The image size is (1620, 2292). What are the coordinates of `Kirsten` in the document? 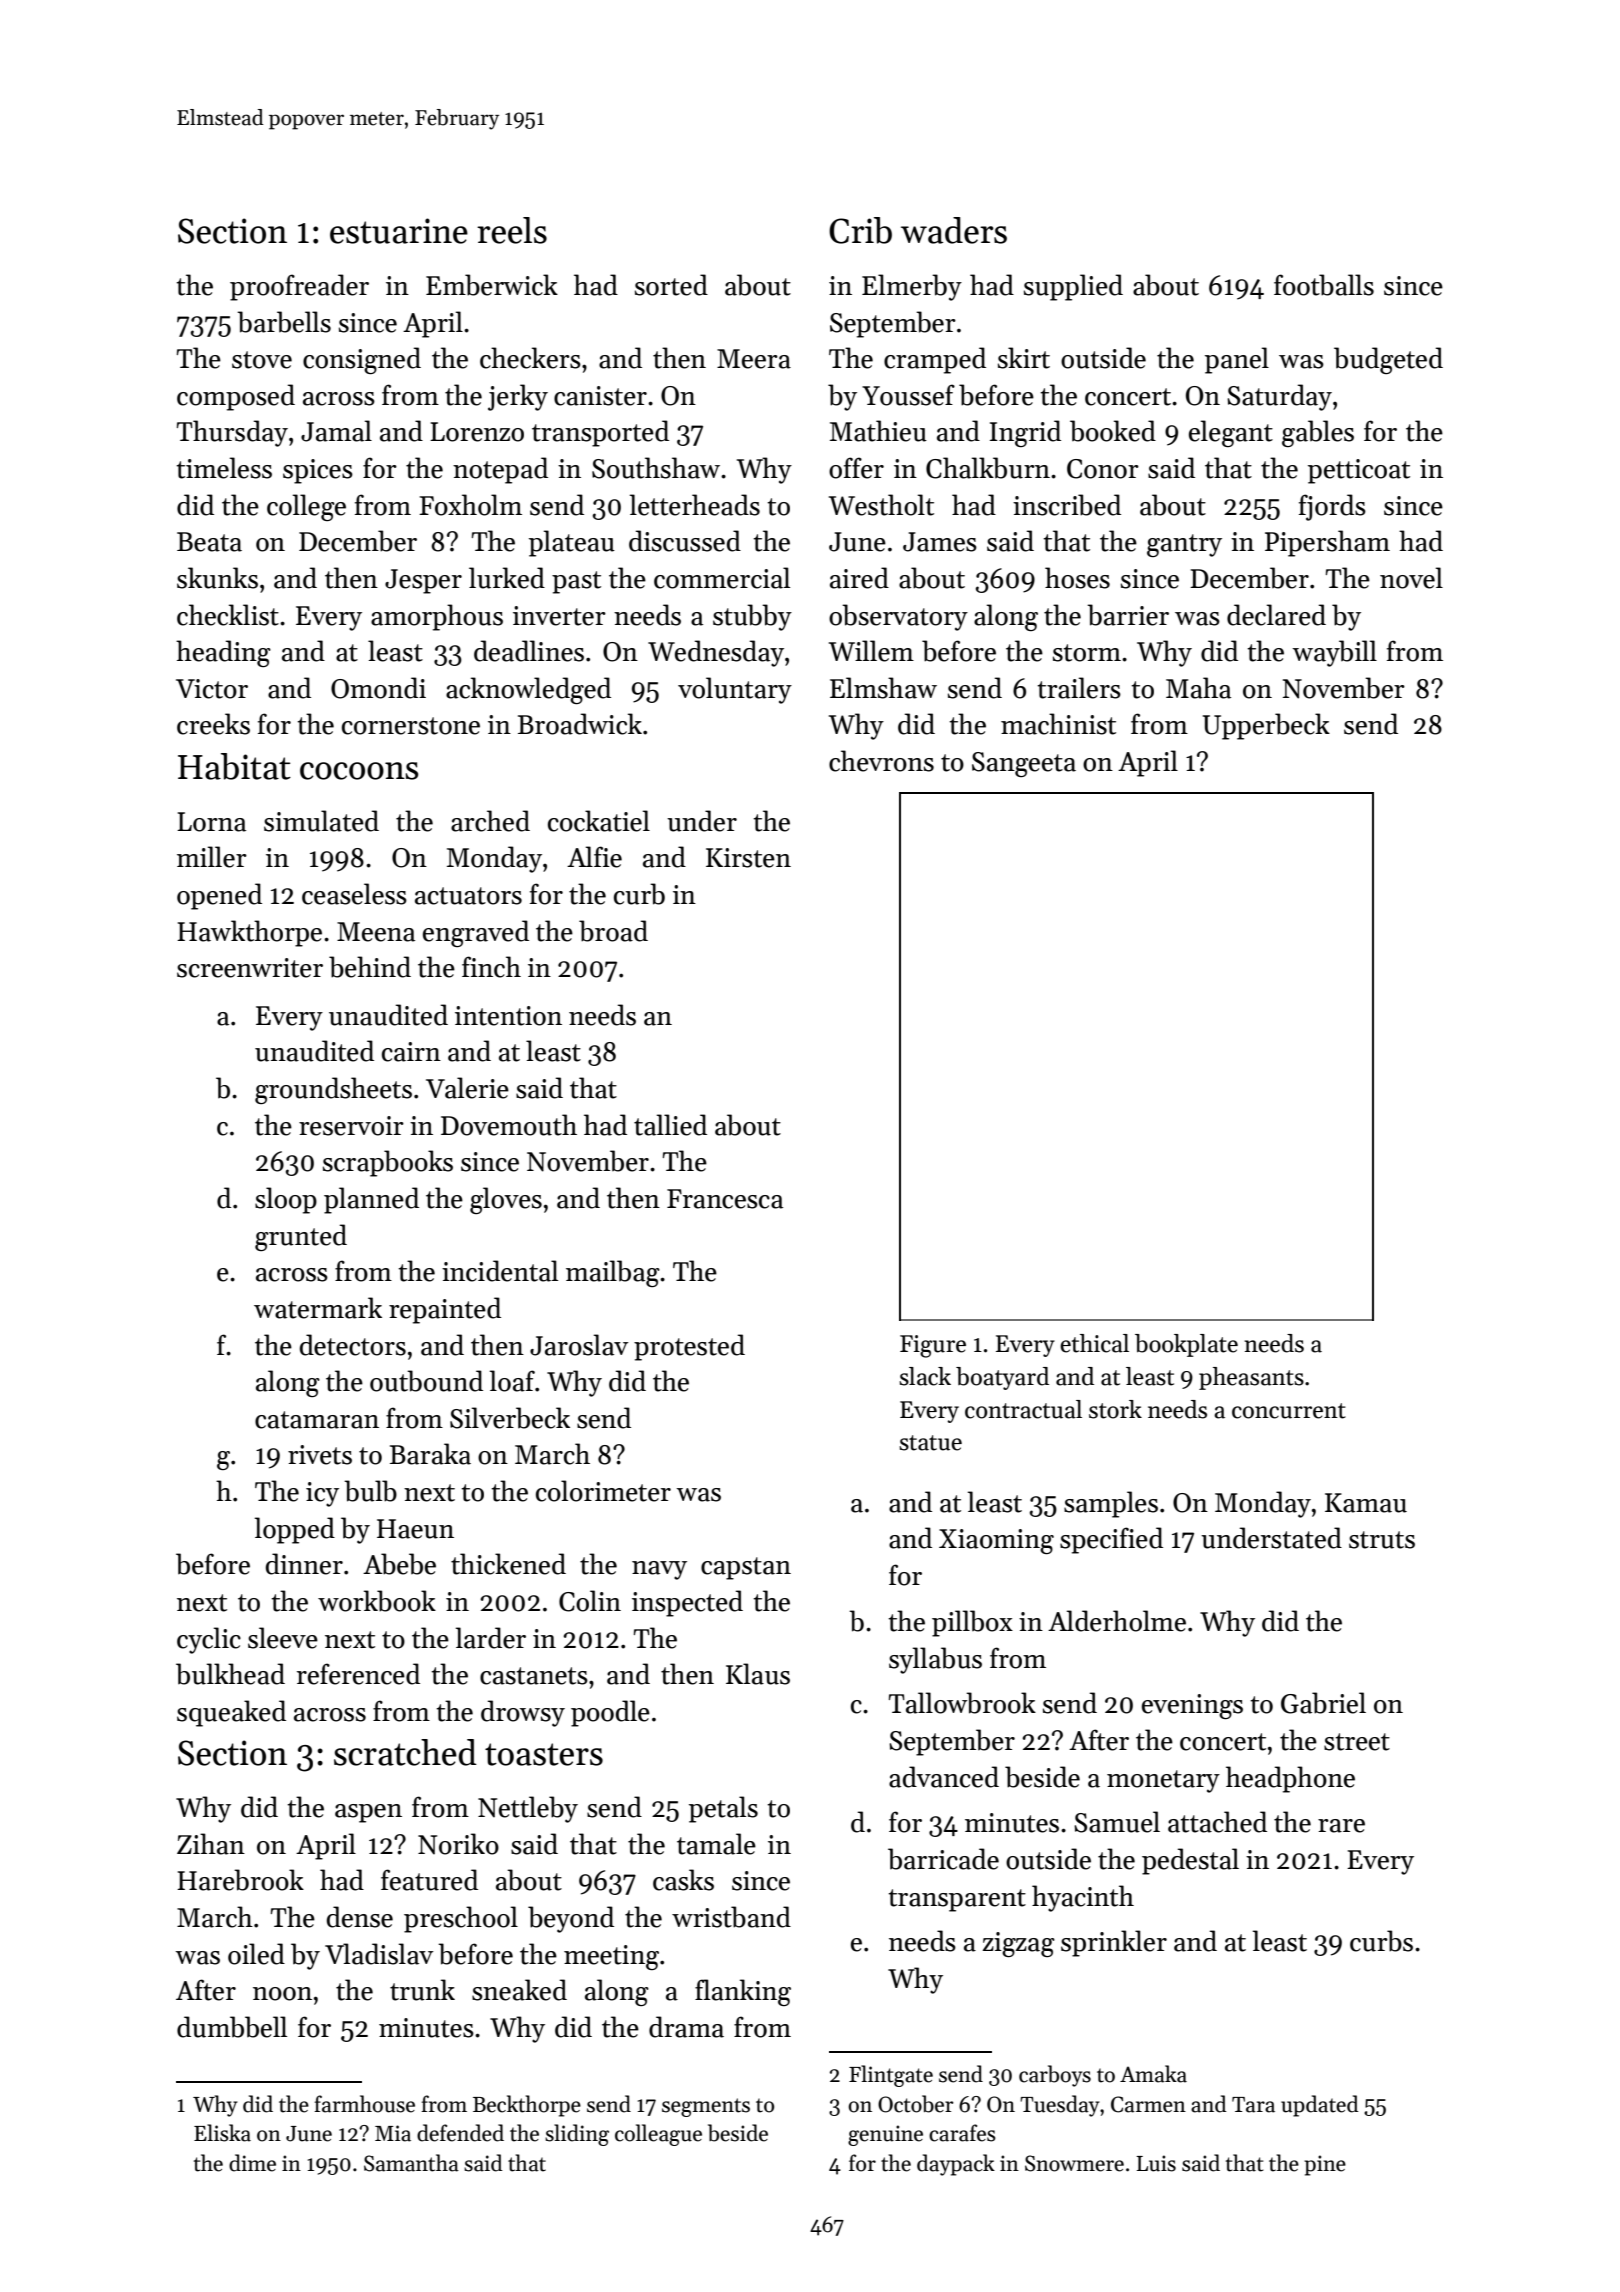 It's located at (748, 858).
